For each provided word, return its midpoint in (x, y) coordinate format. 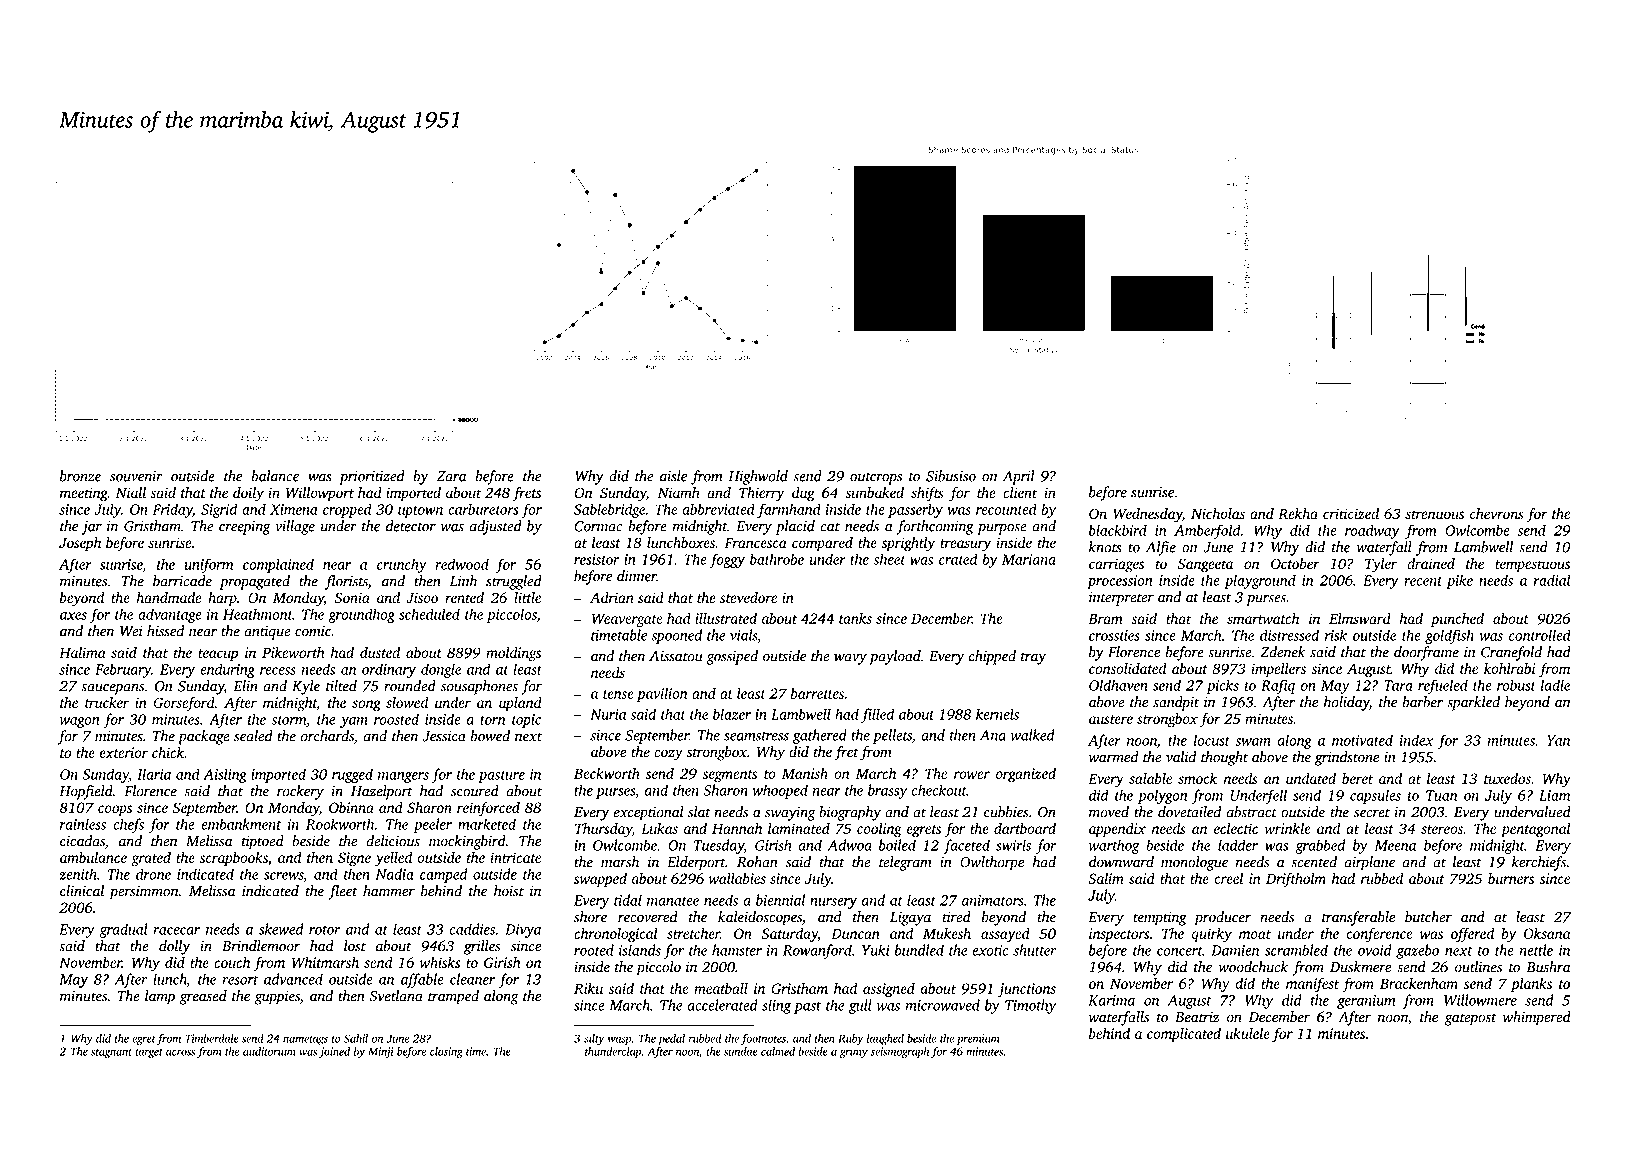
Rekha (1298, 513)
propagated (254, 582)
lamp (160, 997)
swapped (600, 880)
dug (803, 494)
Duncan (855, 933)
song (366, 706)
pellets (892, 736)
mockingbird (467, 842)
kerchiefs (1539, 863)
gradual (123, 930)
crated (958, 559)
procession (1120, 582)
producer (1222, 918)
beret (1357, 778)
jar (92, 528)
